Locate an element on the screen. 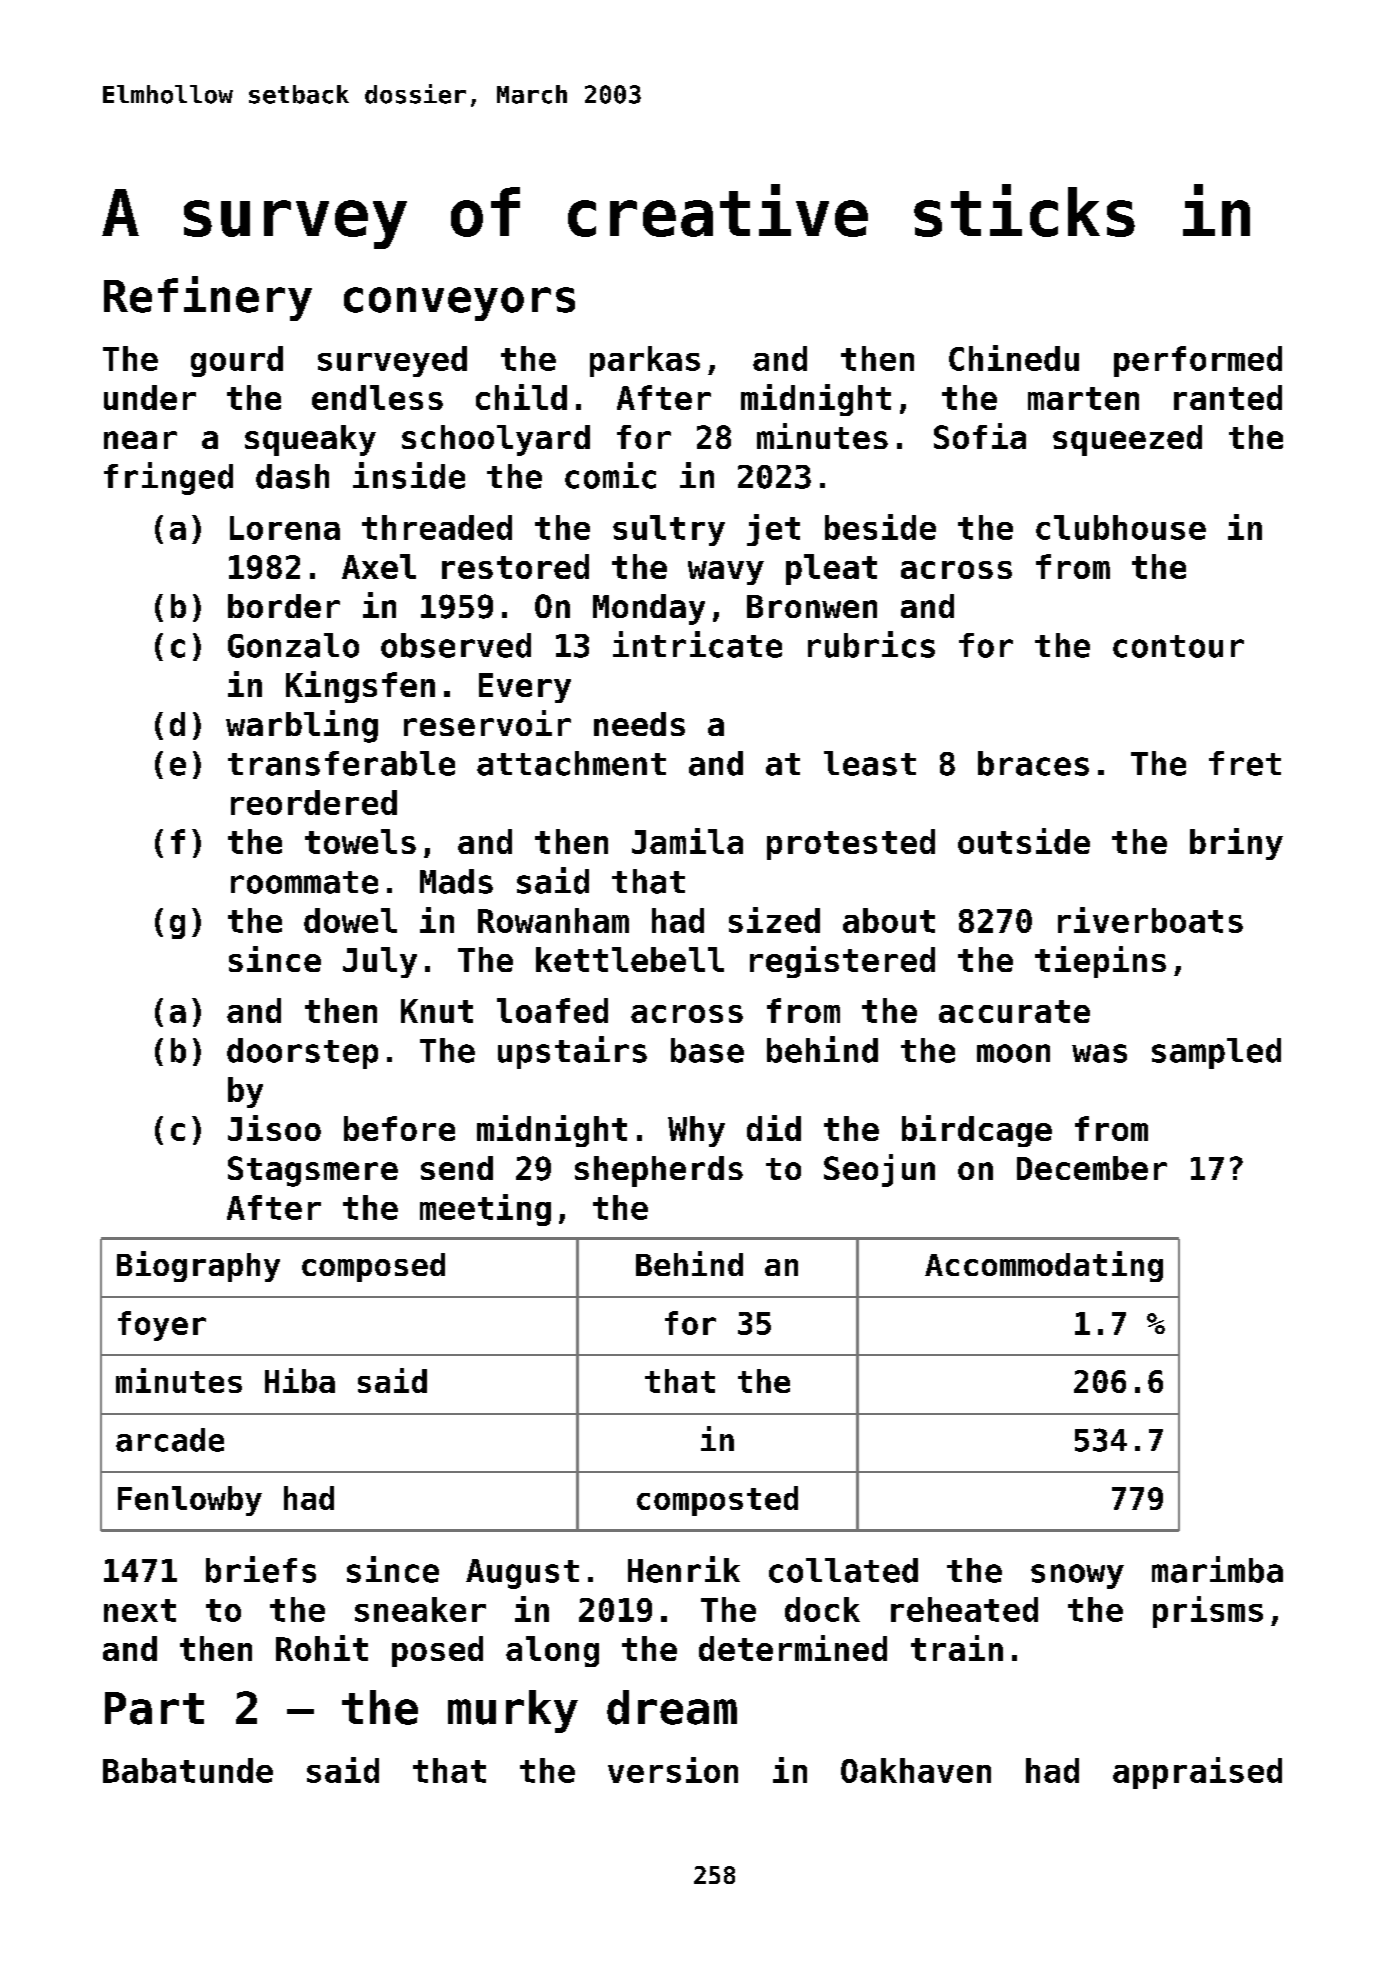  child is located at coordinates (521, 397).
